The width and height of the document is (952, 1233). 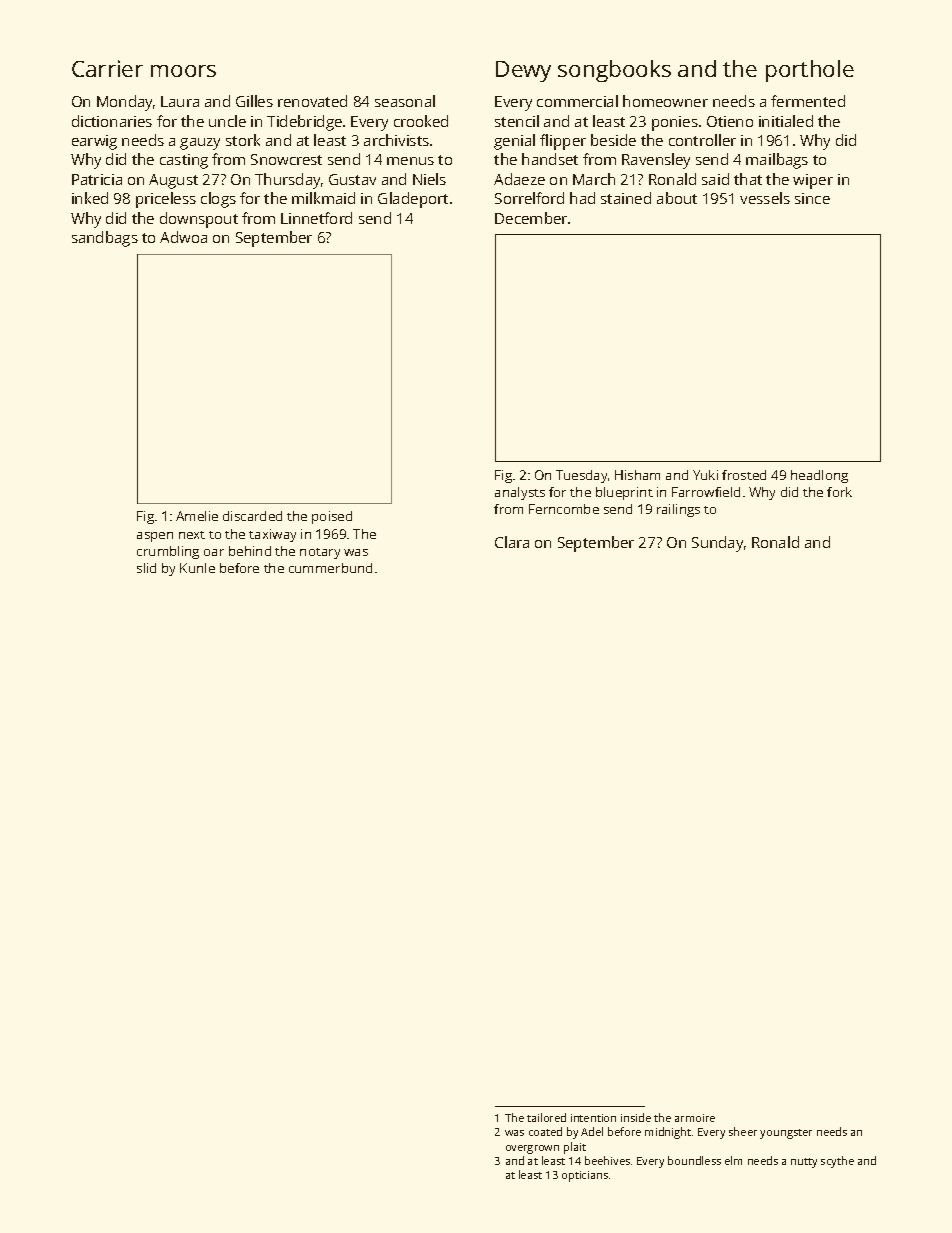 What do you see at coordinates (705, 475) in the document?
I see `Yuki` at bounding box center [705, 475].
